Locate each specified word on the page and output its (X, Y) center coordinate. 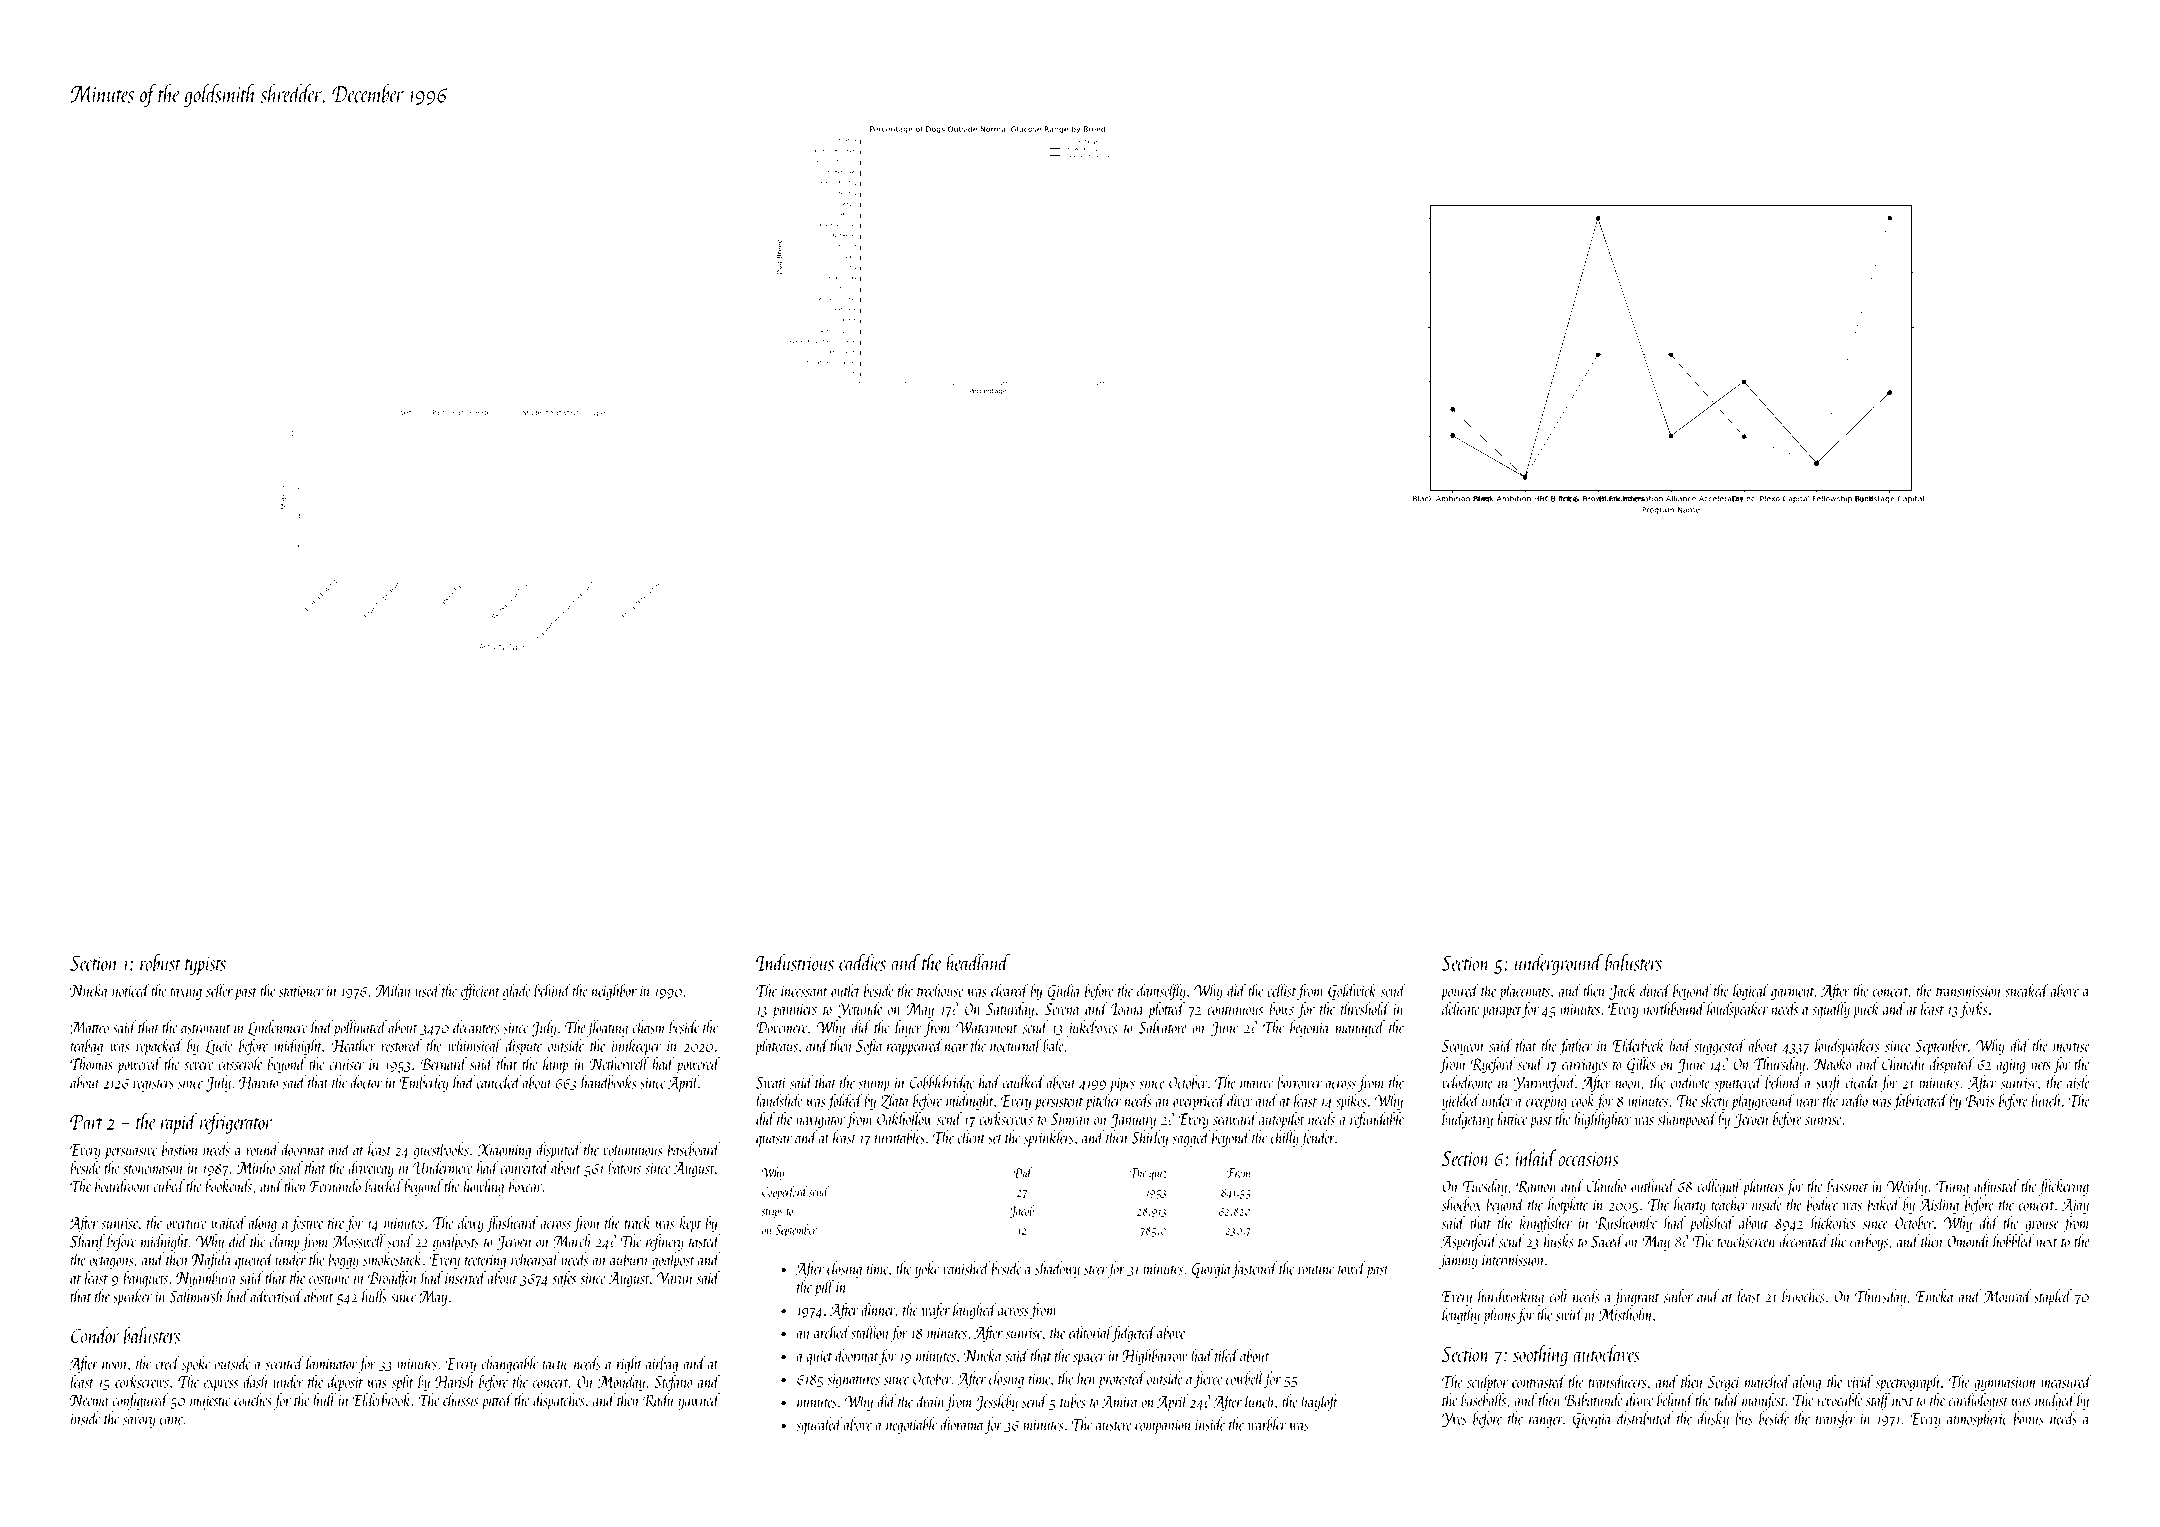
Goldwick (1352, 991)
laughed (975, 1311)
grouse (2042, 1227)
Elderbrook (382, 1400)
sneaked (2027, 990)
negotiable (911, 1425)
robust (160, 962)
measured (2066, 1381)
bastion (180, 1149)
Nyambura (205, 1279)
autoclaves (1607, 1353)
